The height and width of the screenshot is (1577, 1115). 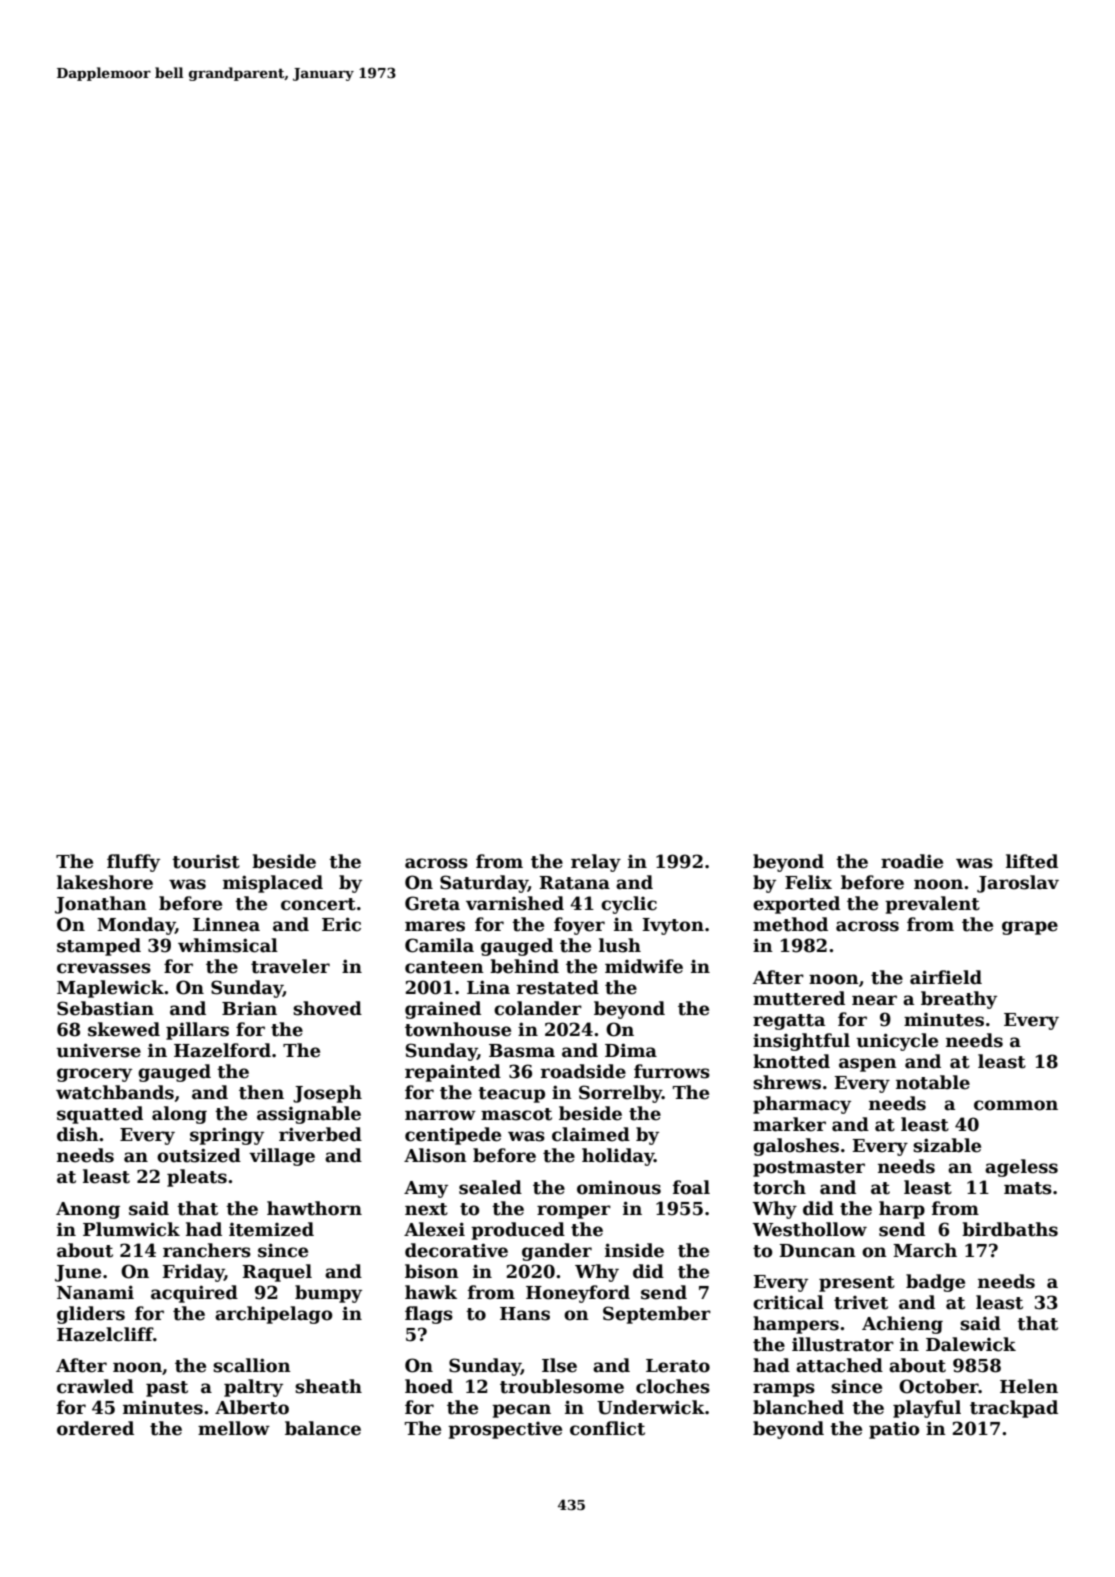 I want to click on lifted, so click(x=1032, y=861).
